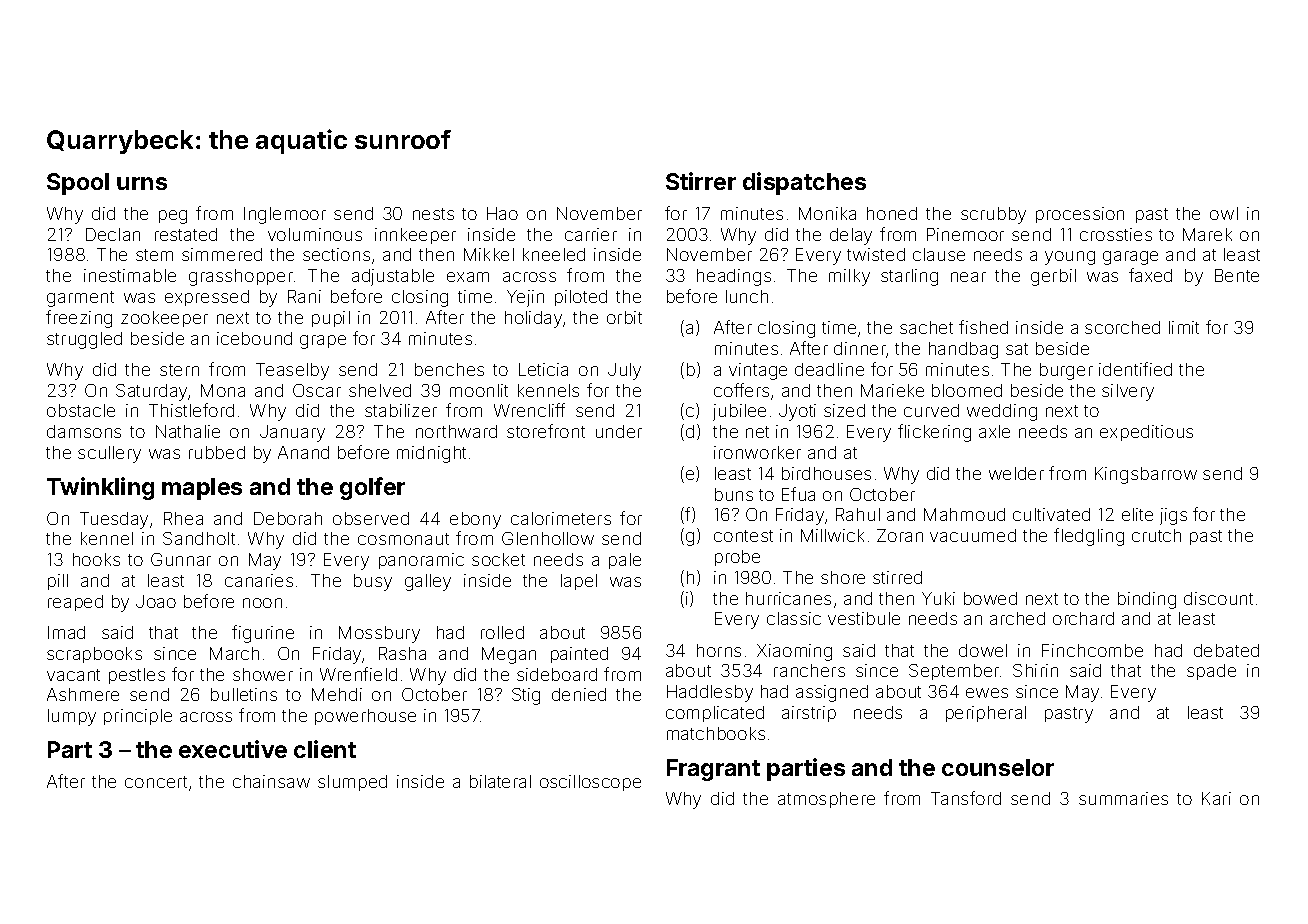 The width and height of the document is (1308, 924). Describe the element at coordinates (254, 338) in the document. I see `icebound` at that location.
